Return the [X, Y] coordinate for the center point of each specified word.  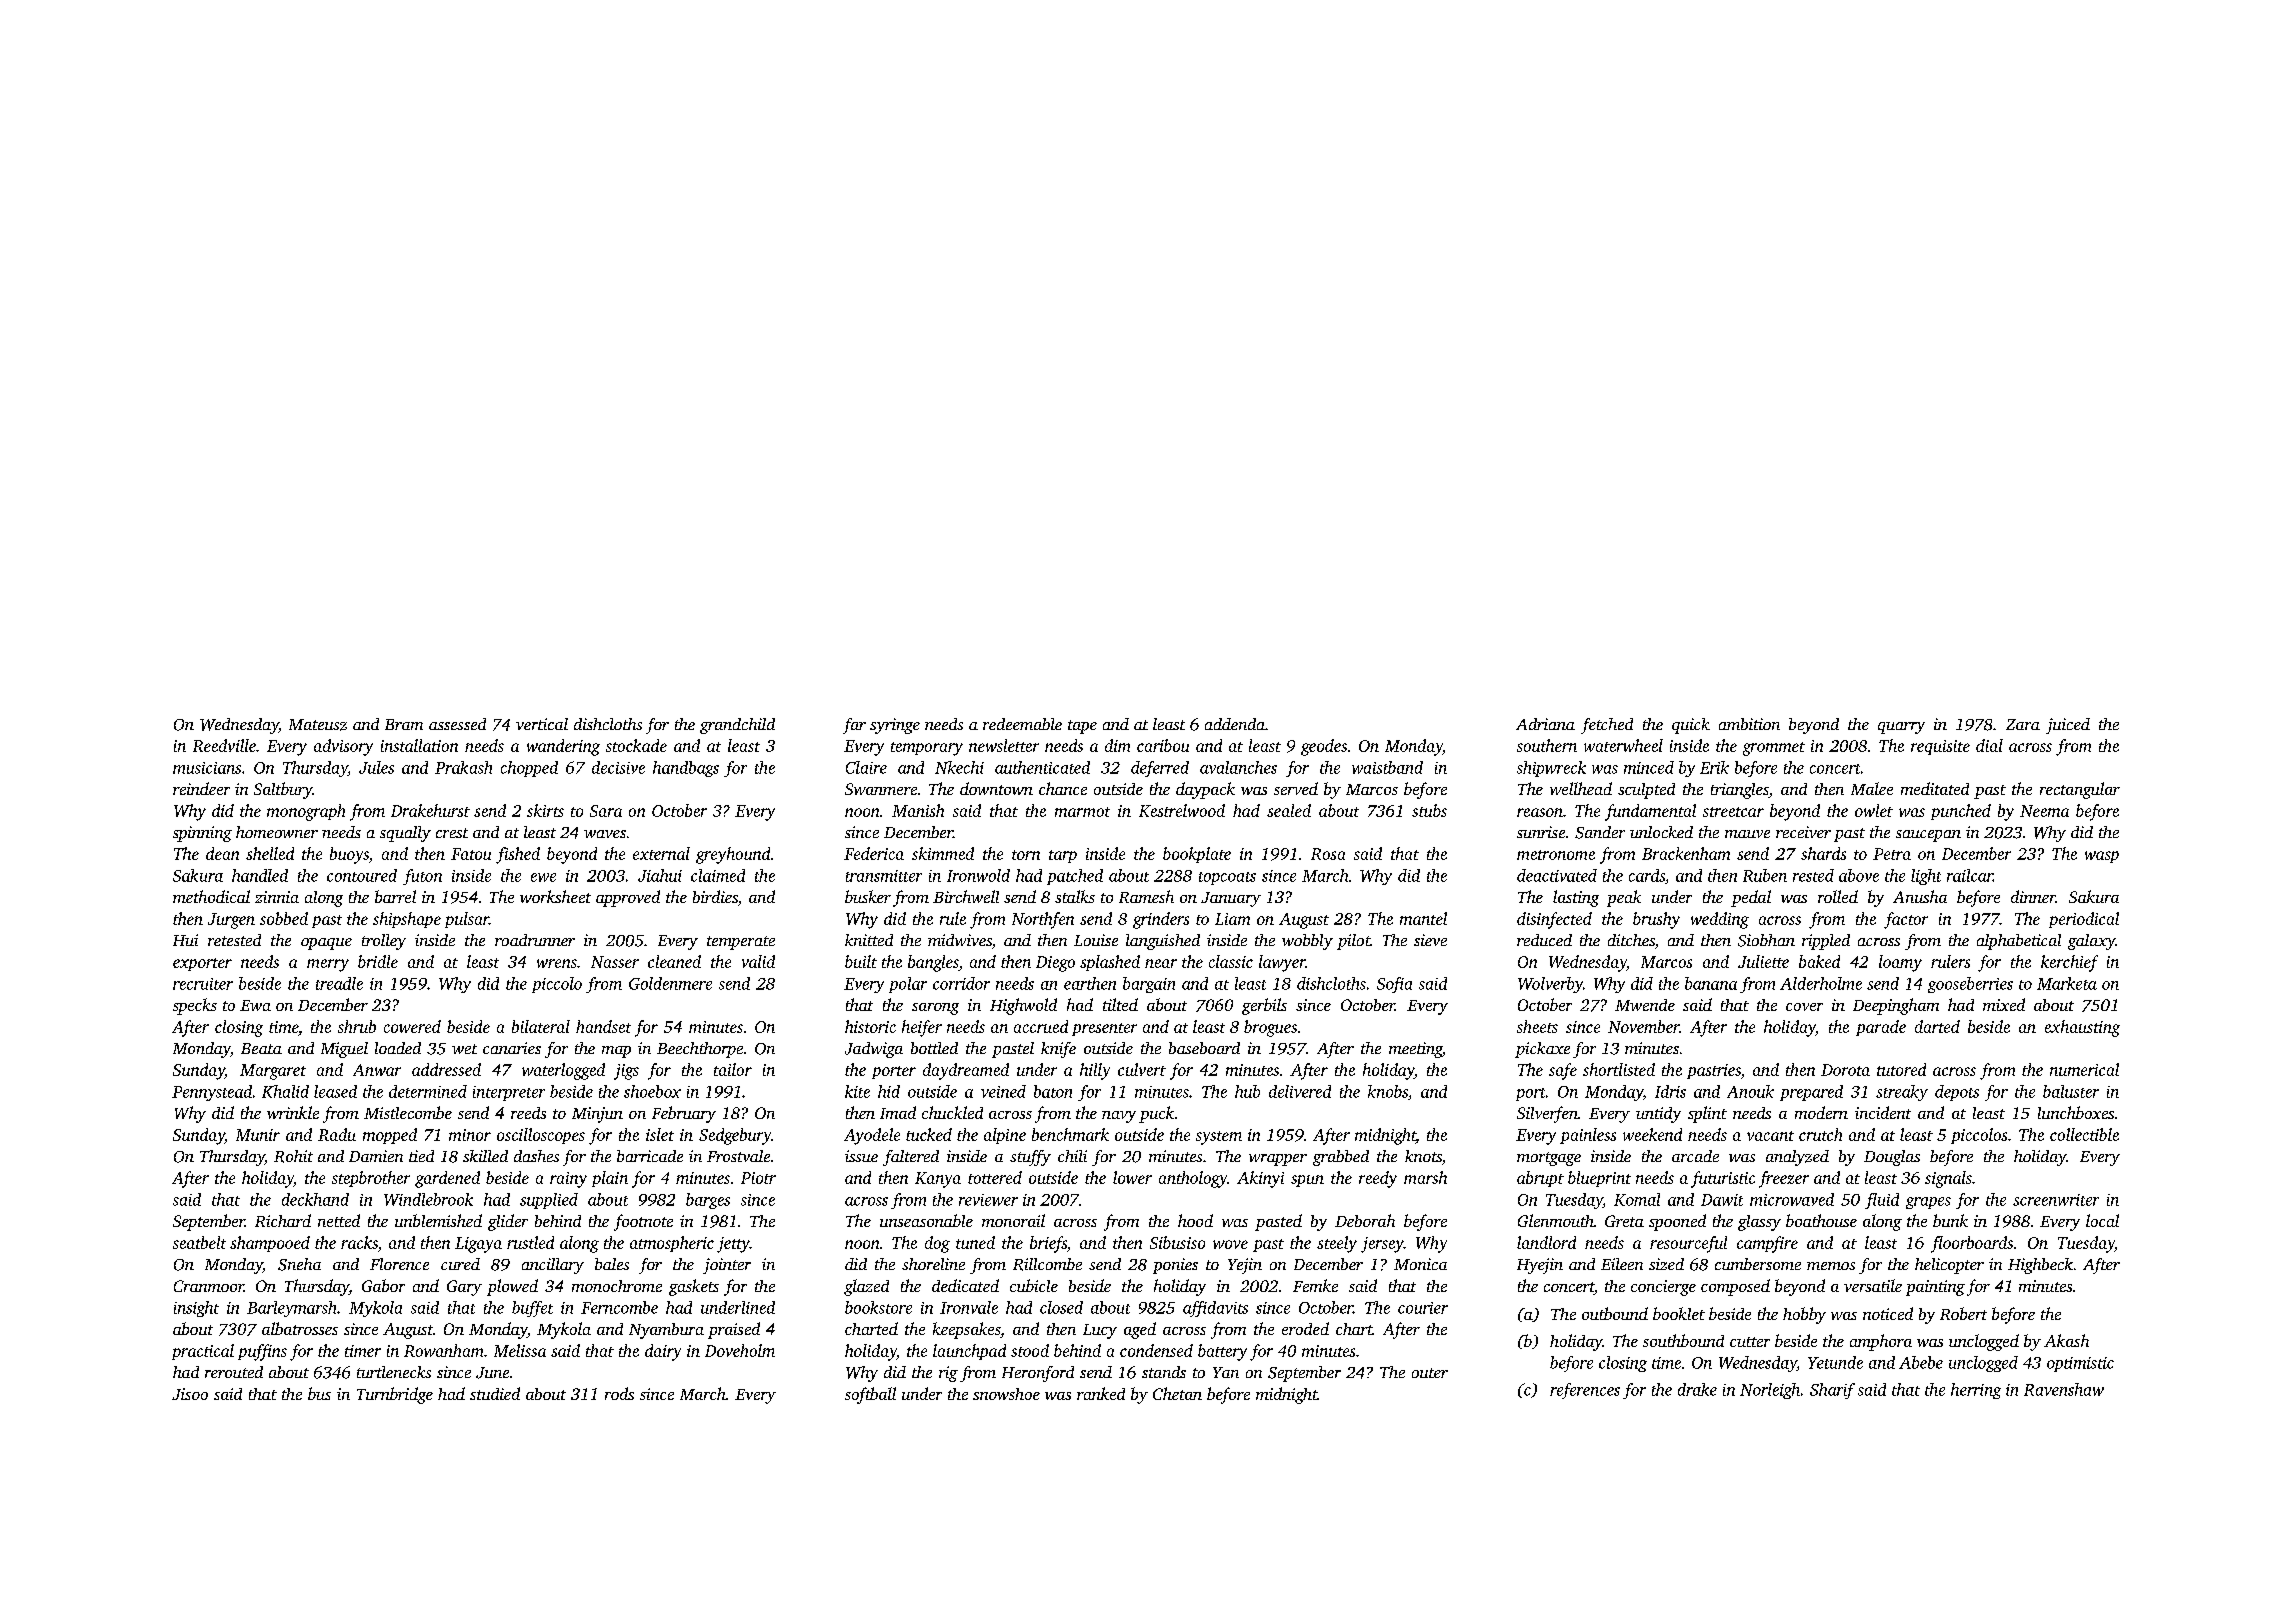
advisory [343, 747]
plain [610, 1179]
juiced [2068, 726]
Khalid [285, 1091]
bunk [1950, 1220]
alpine [1005, 1136]
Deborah [1365, 1220]
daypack [1205, 790]
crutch [1820, 1134]
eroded [1305, 1328]
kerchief [2069, 963]
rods [619, 1393]
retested [234, 940]
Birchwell [966, 896]
